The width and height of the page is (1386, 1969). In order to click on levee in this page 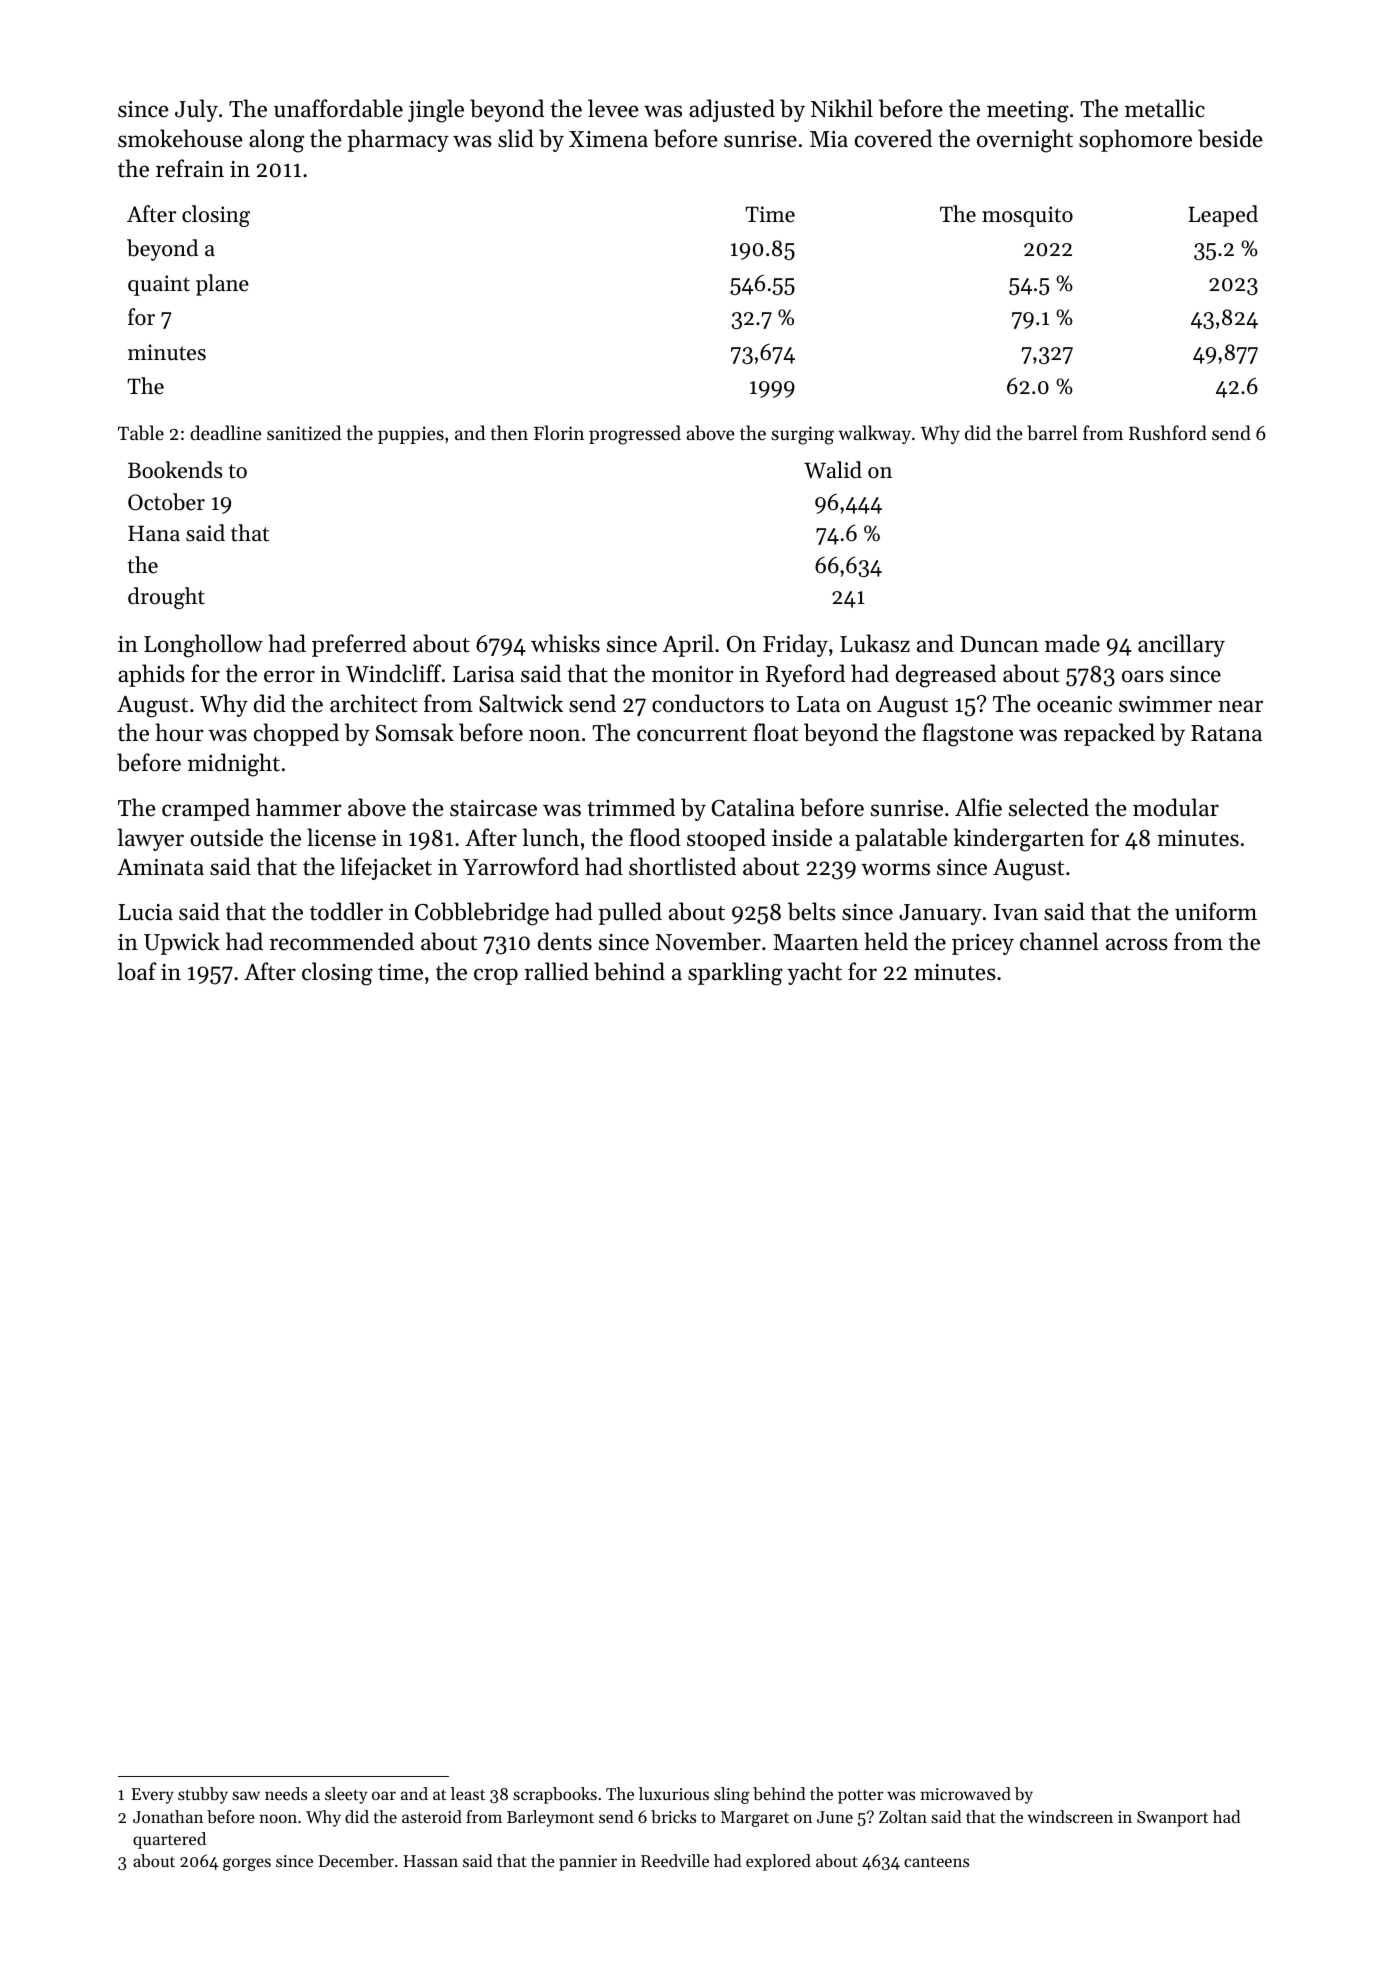, I will do `click(613, 108)`.
